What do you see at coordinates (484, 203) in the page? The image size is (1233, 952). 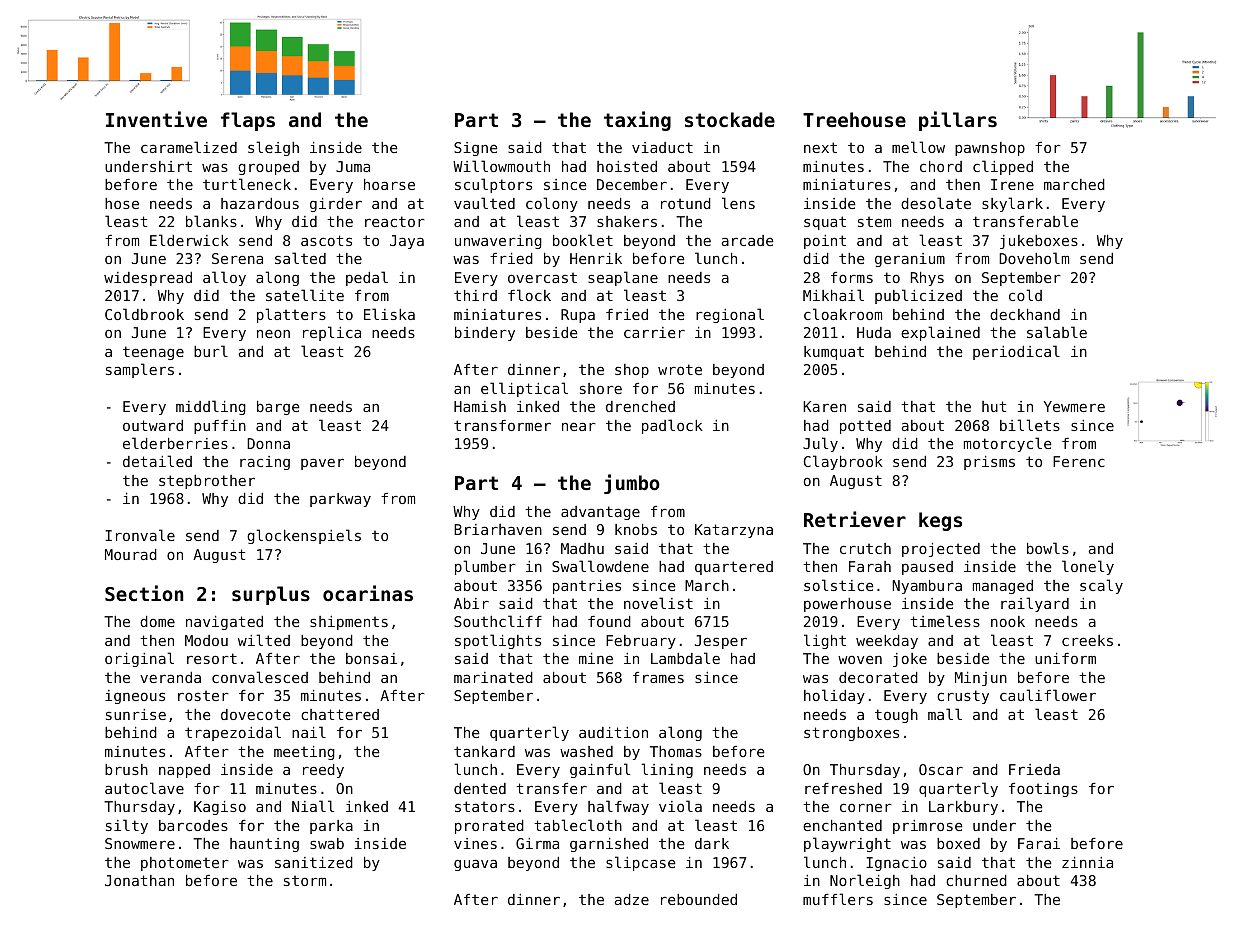 I see `vaulted` at bounding box center [484, 203].
